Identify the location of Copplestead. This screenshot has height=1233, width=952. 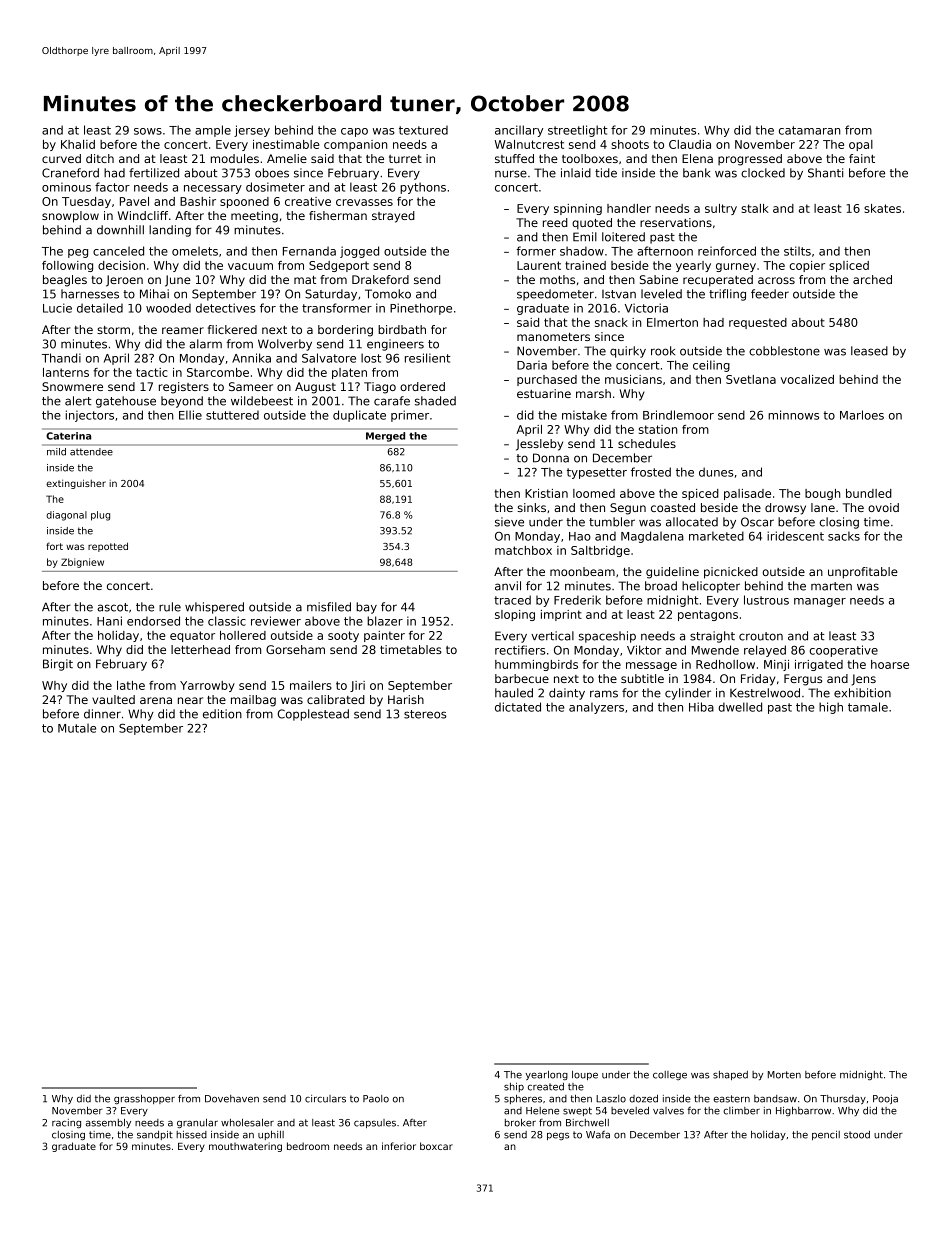
(313, 715).
